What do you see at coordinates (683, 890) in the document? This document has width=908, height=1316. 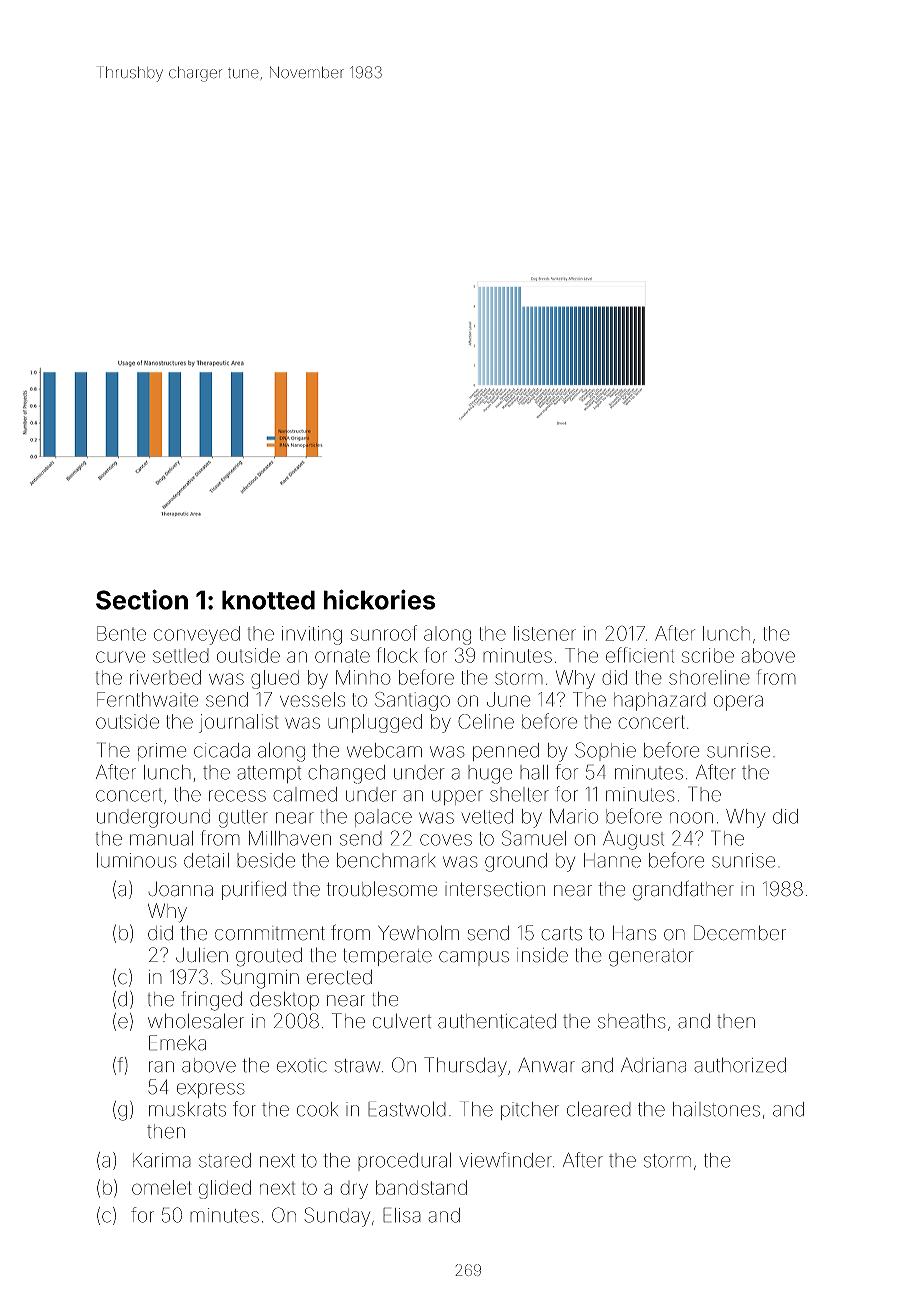 I see `grandfather` at bounding box center [683, 890].
